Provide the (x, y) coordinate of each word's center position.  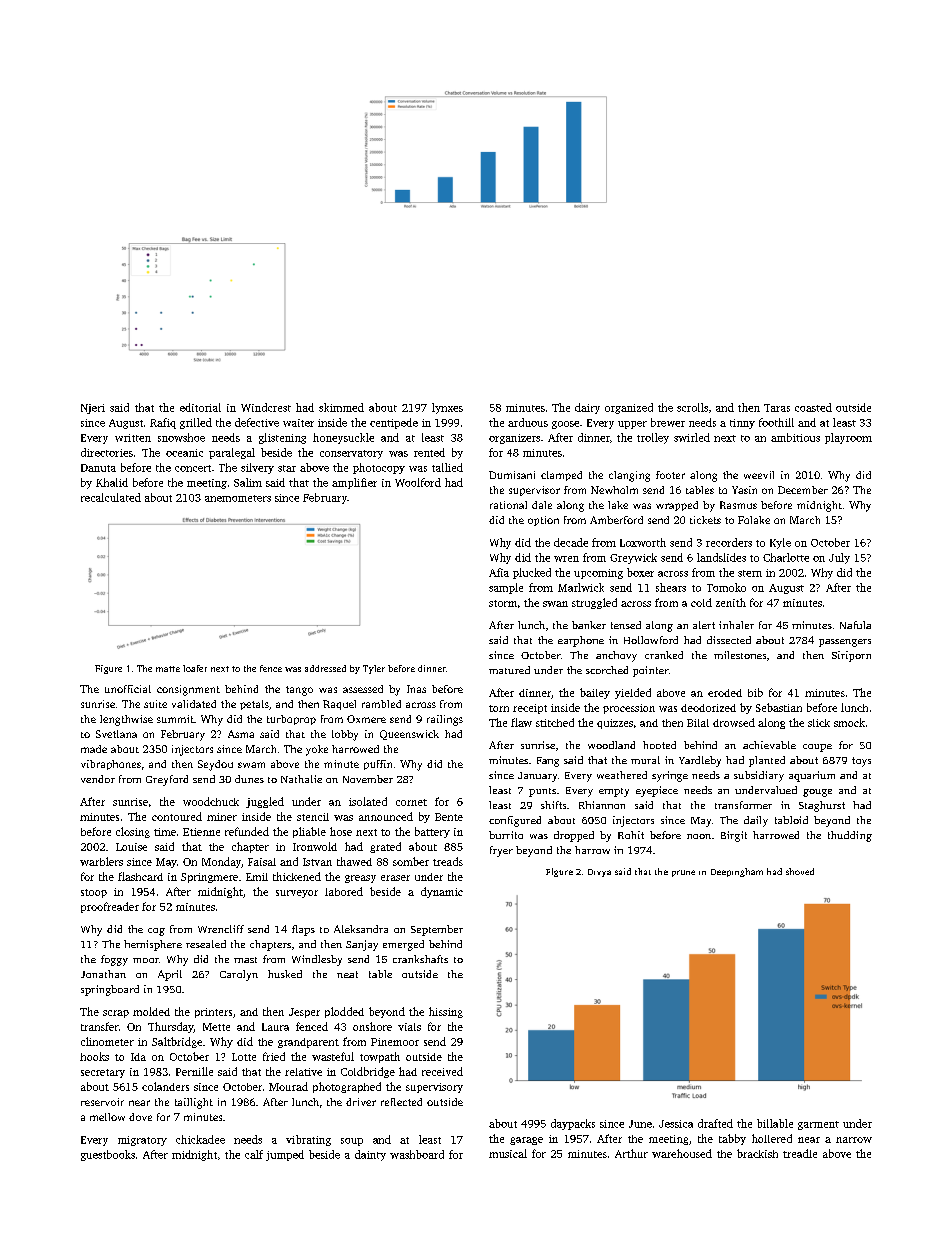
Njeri (93, 409)
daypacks (573, 1124)
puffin (378, 765)
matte (168, 669)
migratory (142, 1141)
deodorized (708, 708)
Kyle (780, 543)
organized (629, 408)
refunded (247, 831)
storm (503, 603)
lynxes (447, 408)
